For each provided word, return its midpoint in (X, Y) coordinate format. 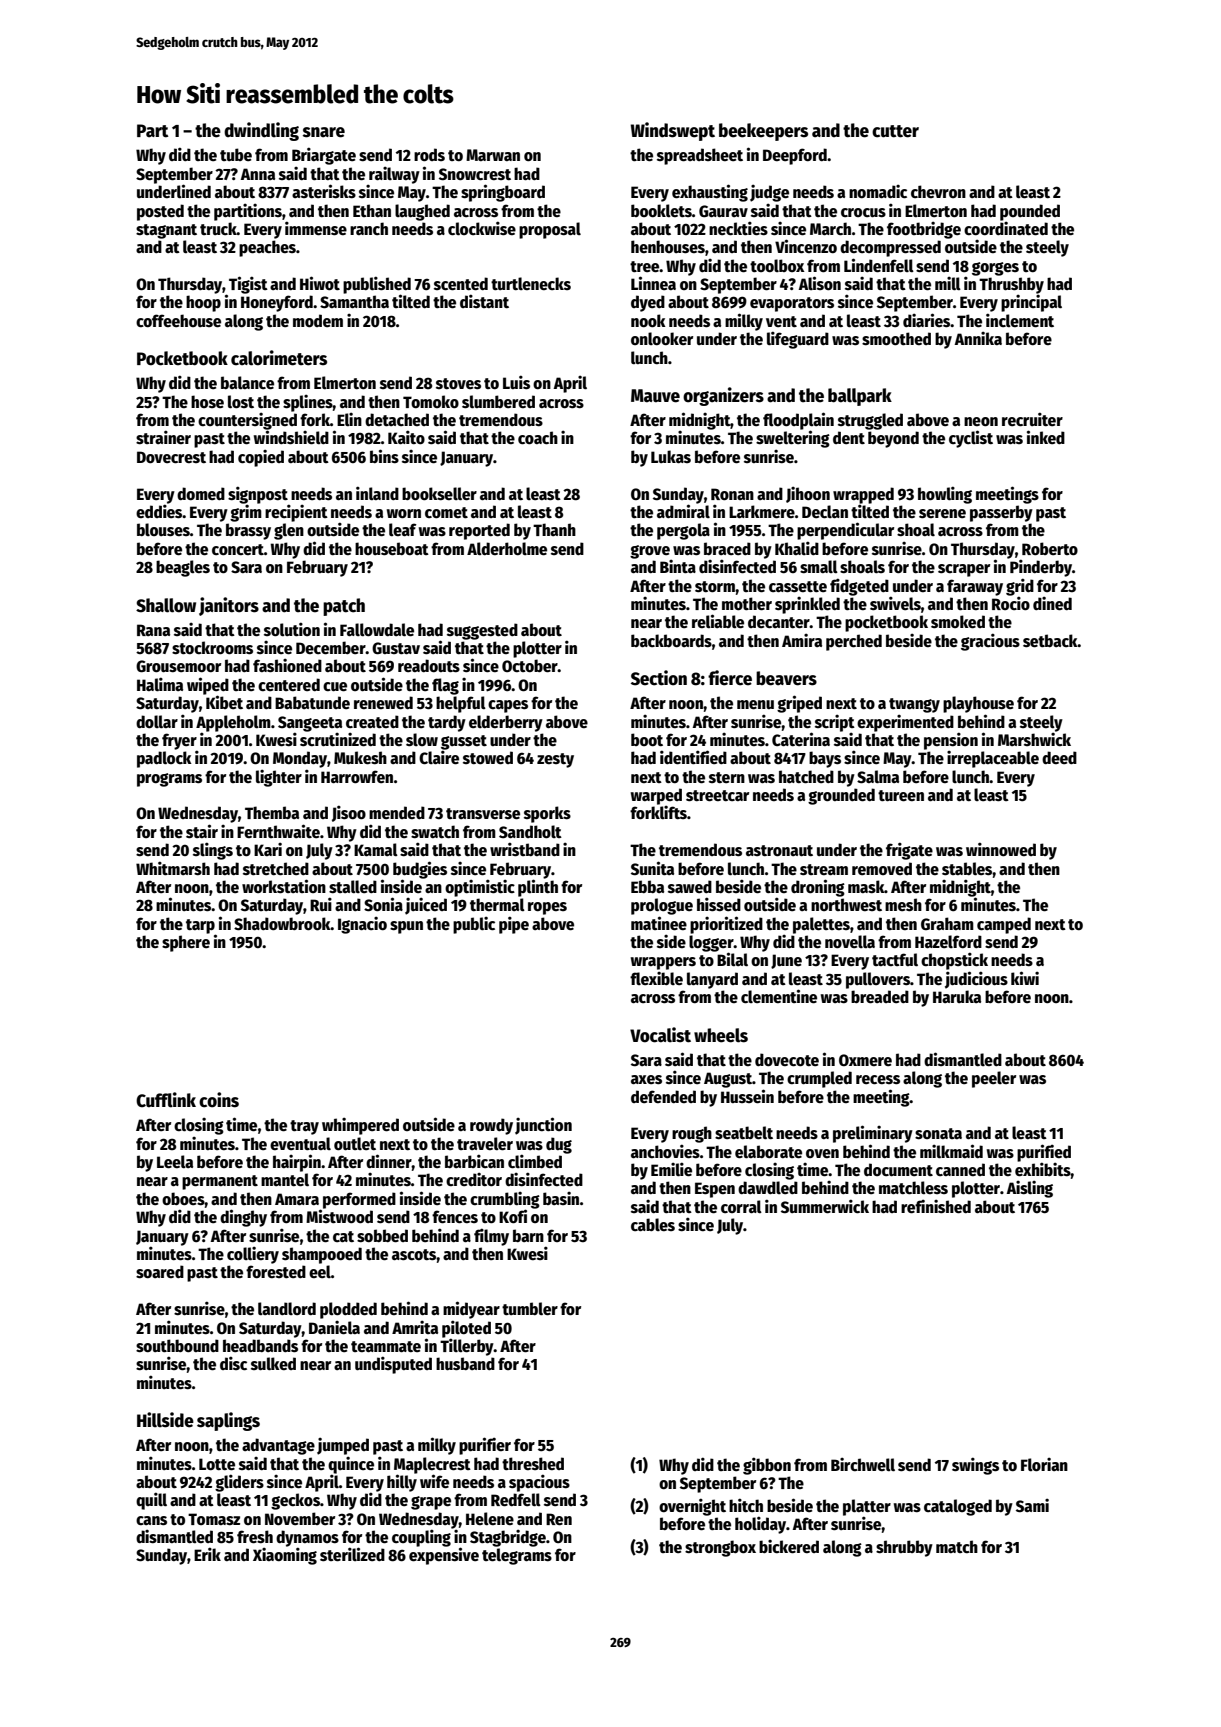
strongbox (720, 1548)
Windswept (673, 131)
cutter (895, 131)
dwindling (261, 131)
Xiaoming (285, 1556)
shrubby (904, 1548)
